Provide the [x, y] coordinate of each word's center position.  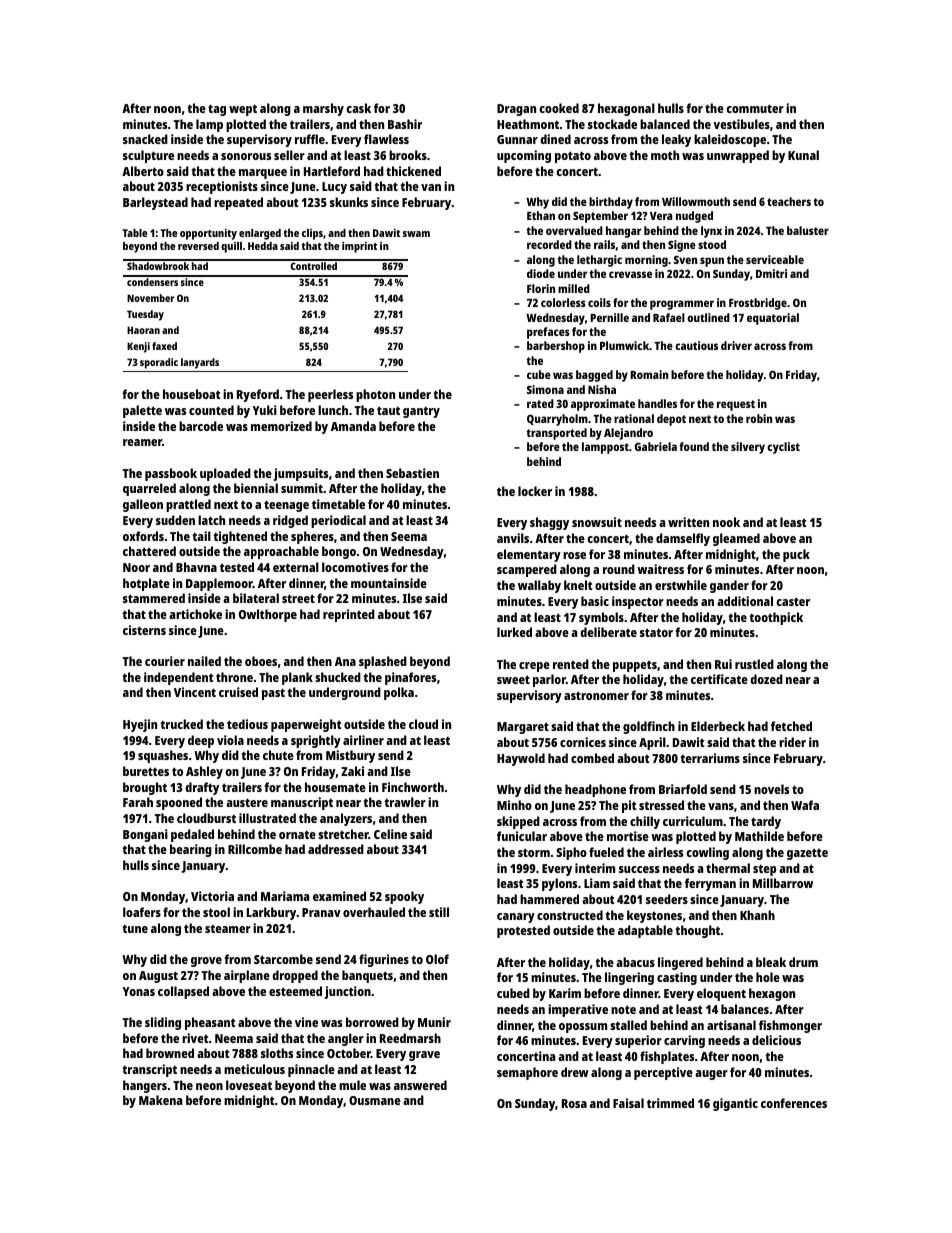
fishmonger [790, 1026]
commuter [755, 108]
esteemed [295, 991]
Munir [434, 1022]
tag [217, 110]
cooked [559, 108]
